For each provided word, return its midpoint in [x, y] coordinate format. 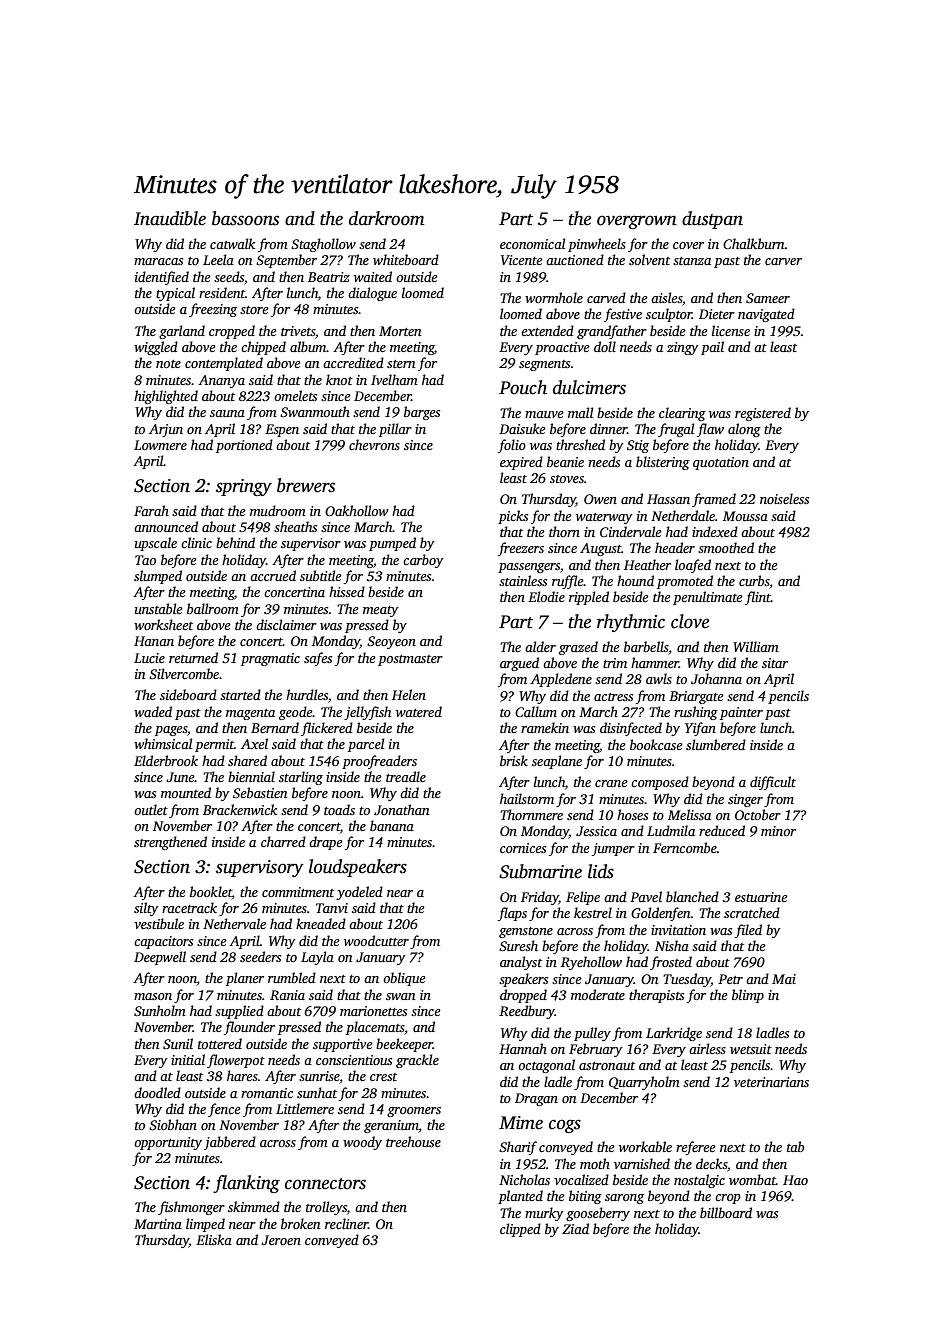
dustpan [712, 220]
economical [532, 243]
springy [244, 487]
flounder [249, 1028]
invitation [678, 930]
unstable [159, 608]
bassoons [245, 218]
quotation [721, 463]
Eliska [214, 1239]
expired [521, 463]
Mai [784, 979]
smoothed [726, 547]
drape [326, 843]
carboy [423, 561]
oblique [404, 979]
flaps [512, 914]
